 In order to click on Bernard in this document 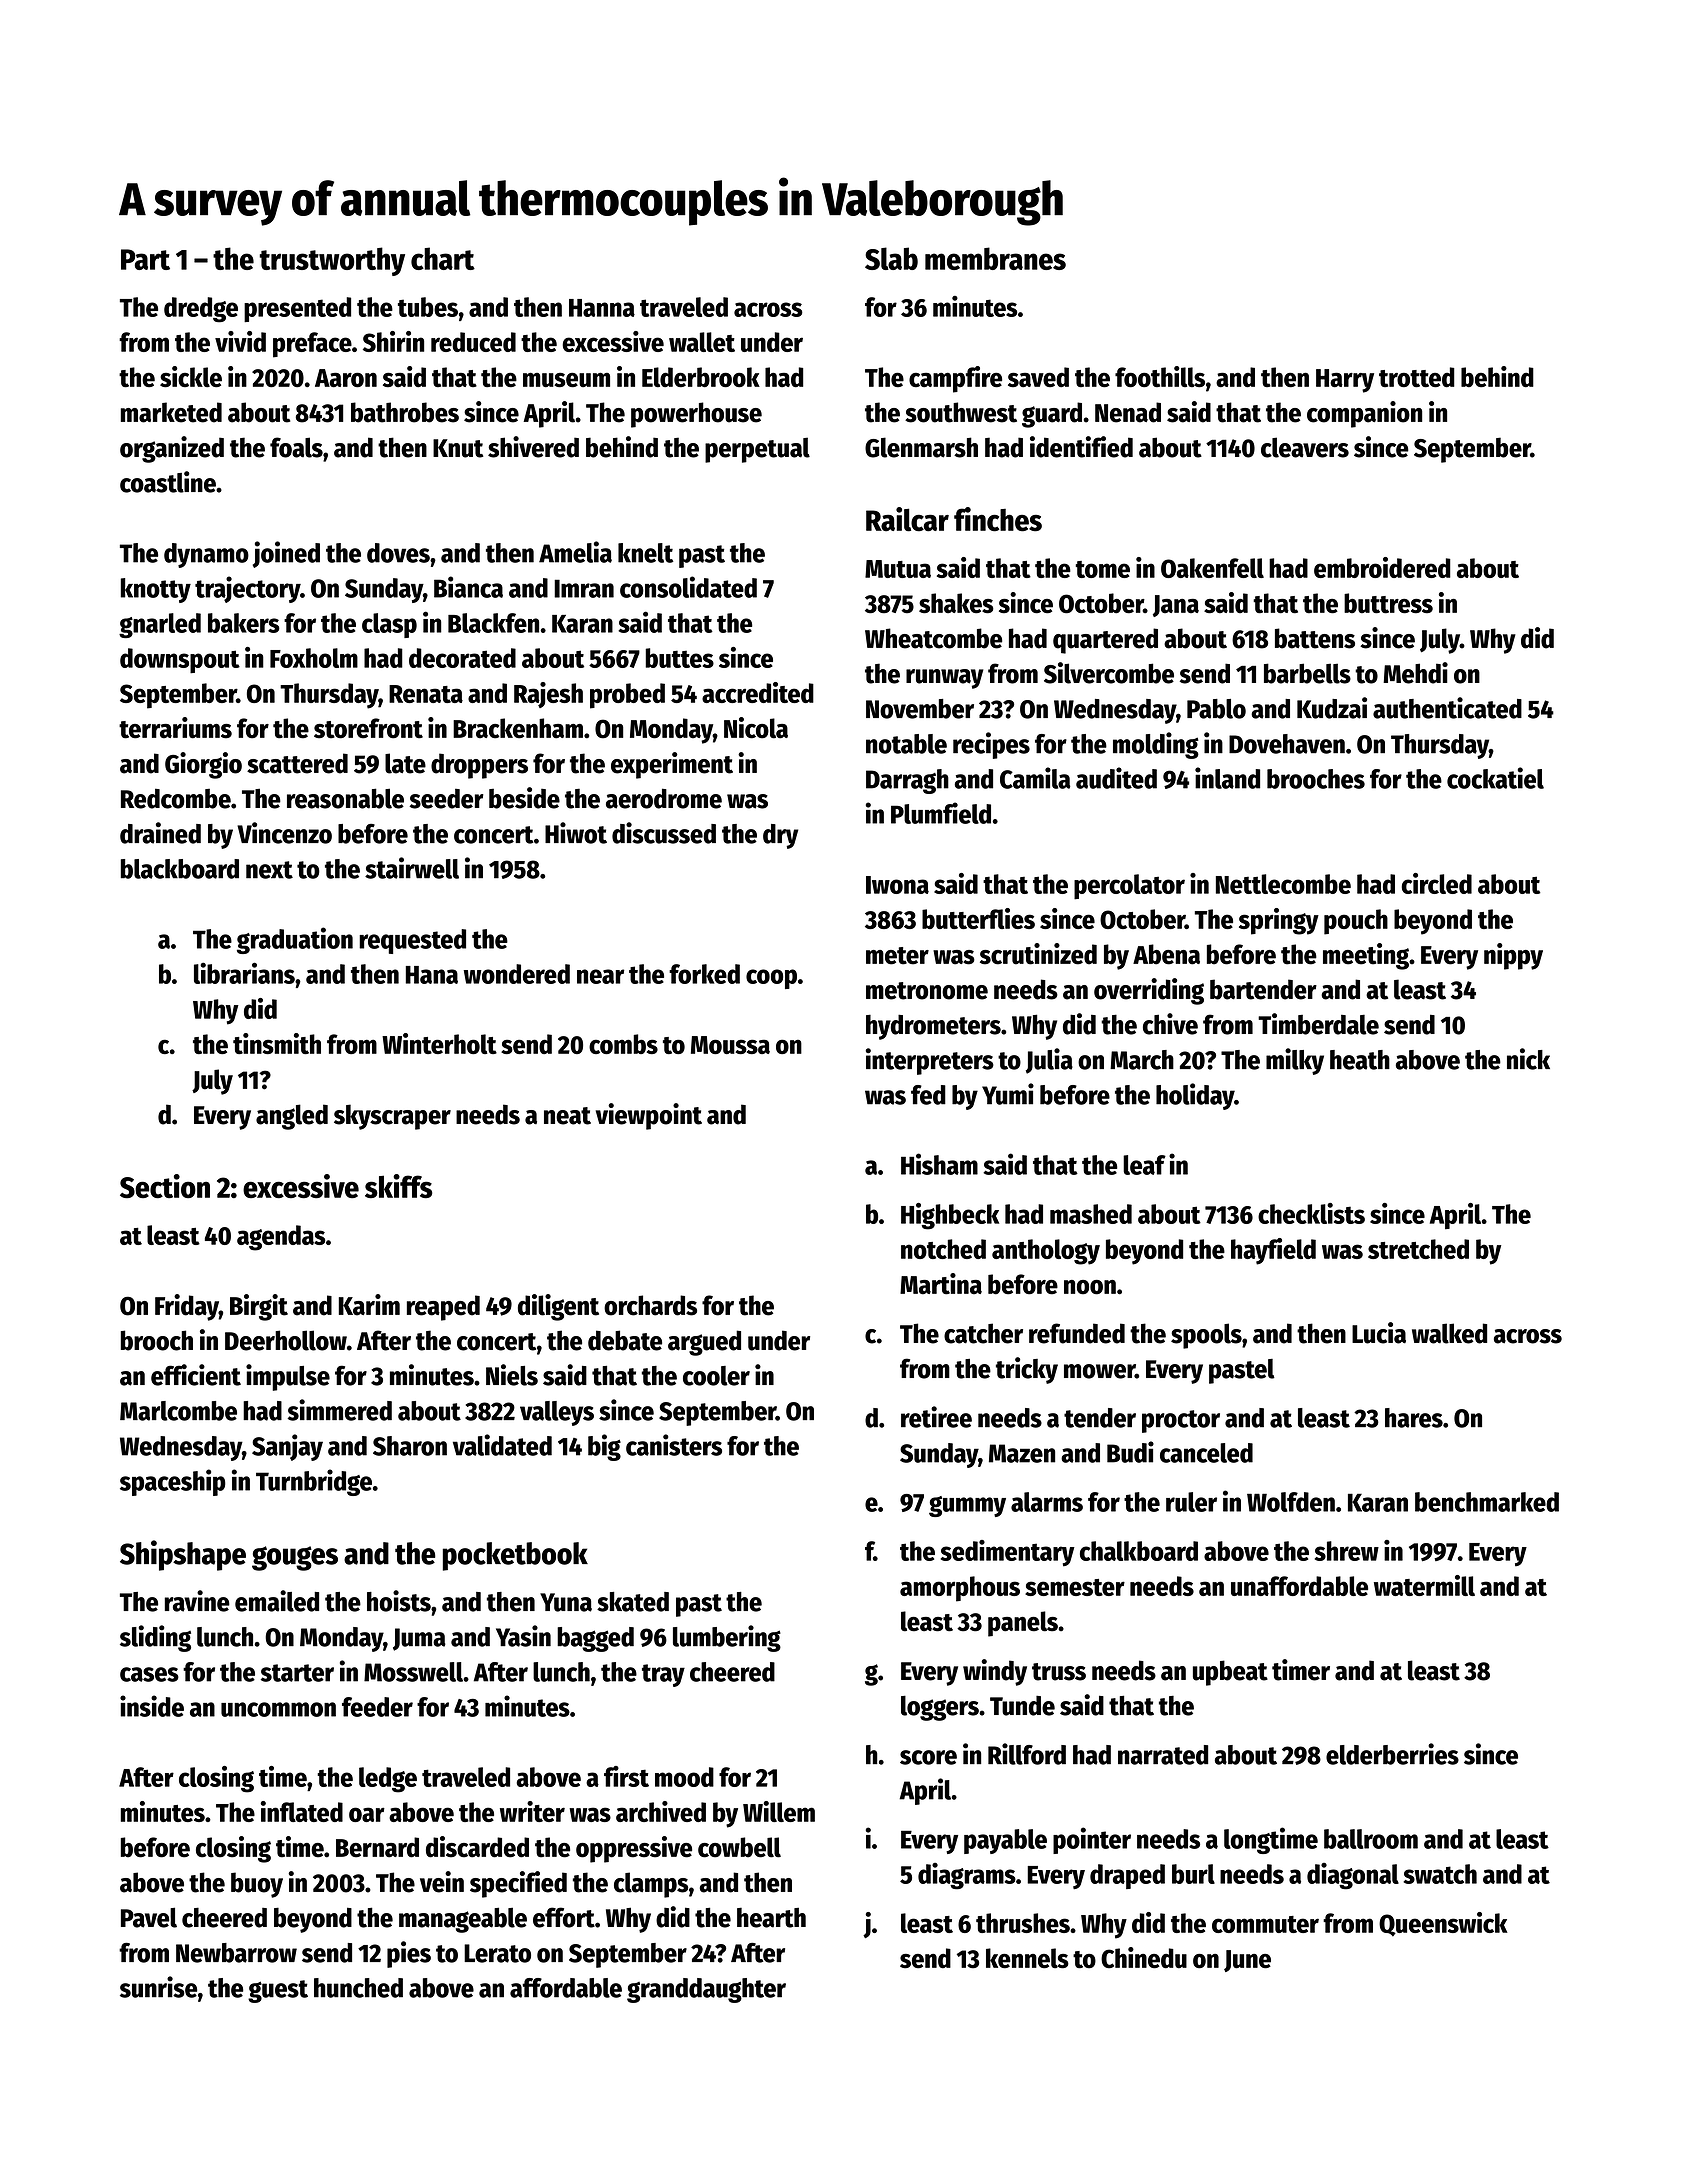, I will do `click(377, 1847)`.
